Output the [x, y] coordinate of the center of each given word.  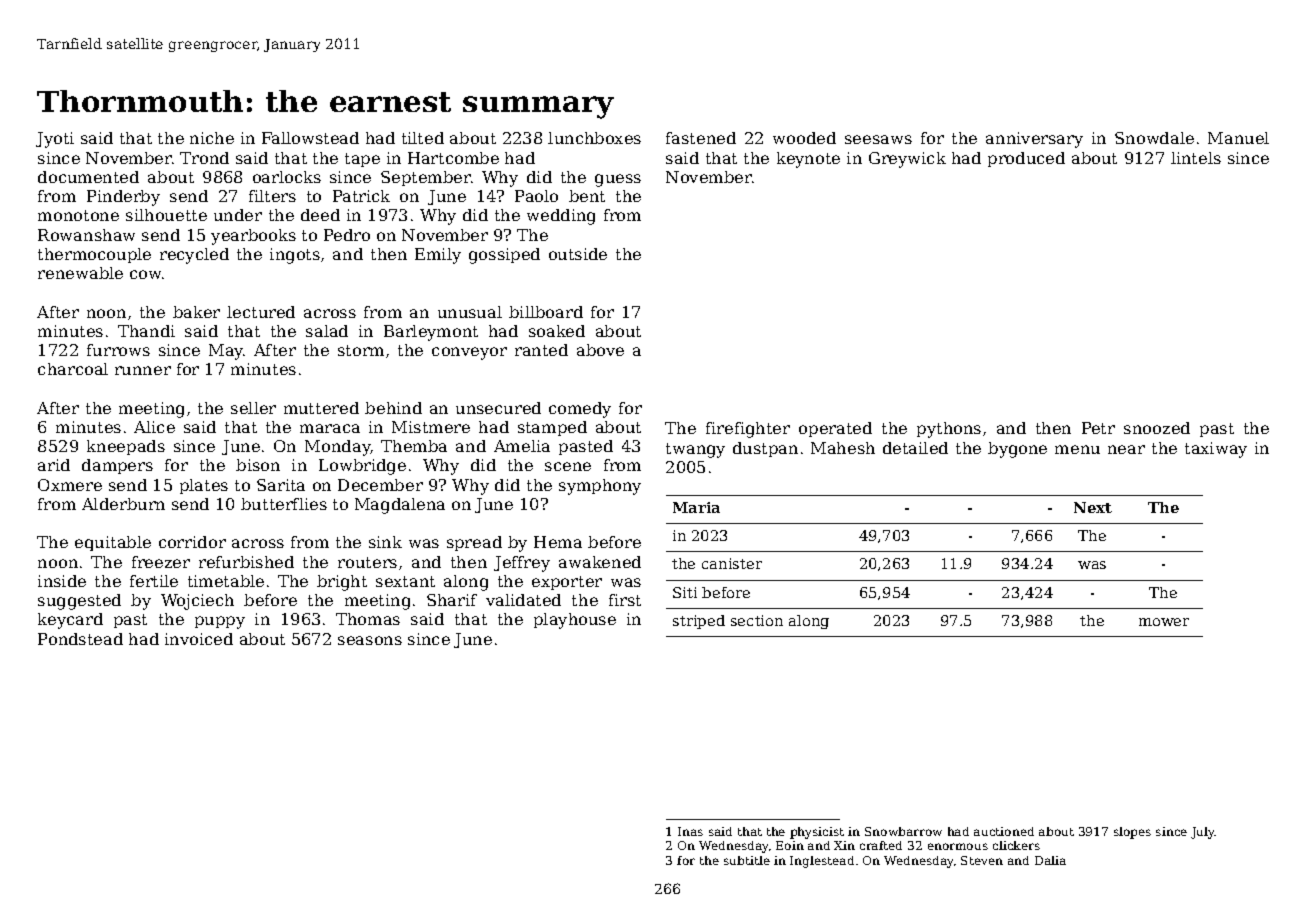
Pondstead [80, 639]
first [625, 600]
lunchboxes [594, 138]
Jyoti [55, 140]
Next [1093, 507]
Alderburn [123, 504]
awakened [600, 562]
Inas [690, 831]
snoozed [1157, 428]
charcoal [73, 369]
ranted [541, 350]
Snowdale [1154, 138]
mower [1164, 622]
